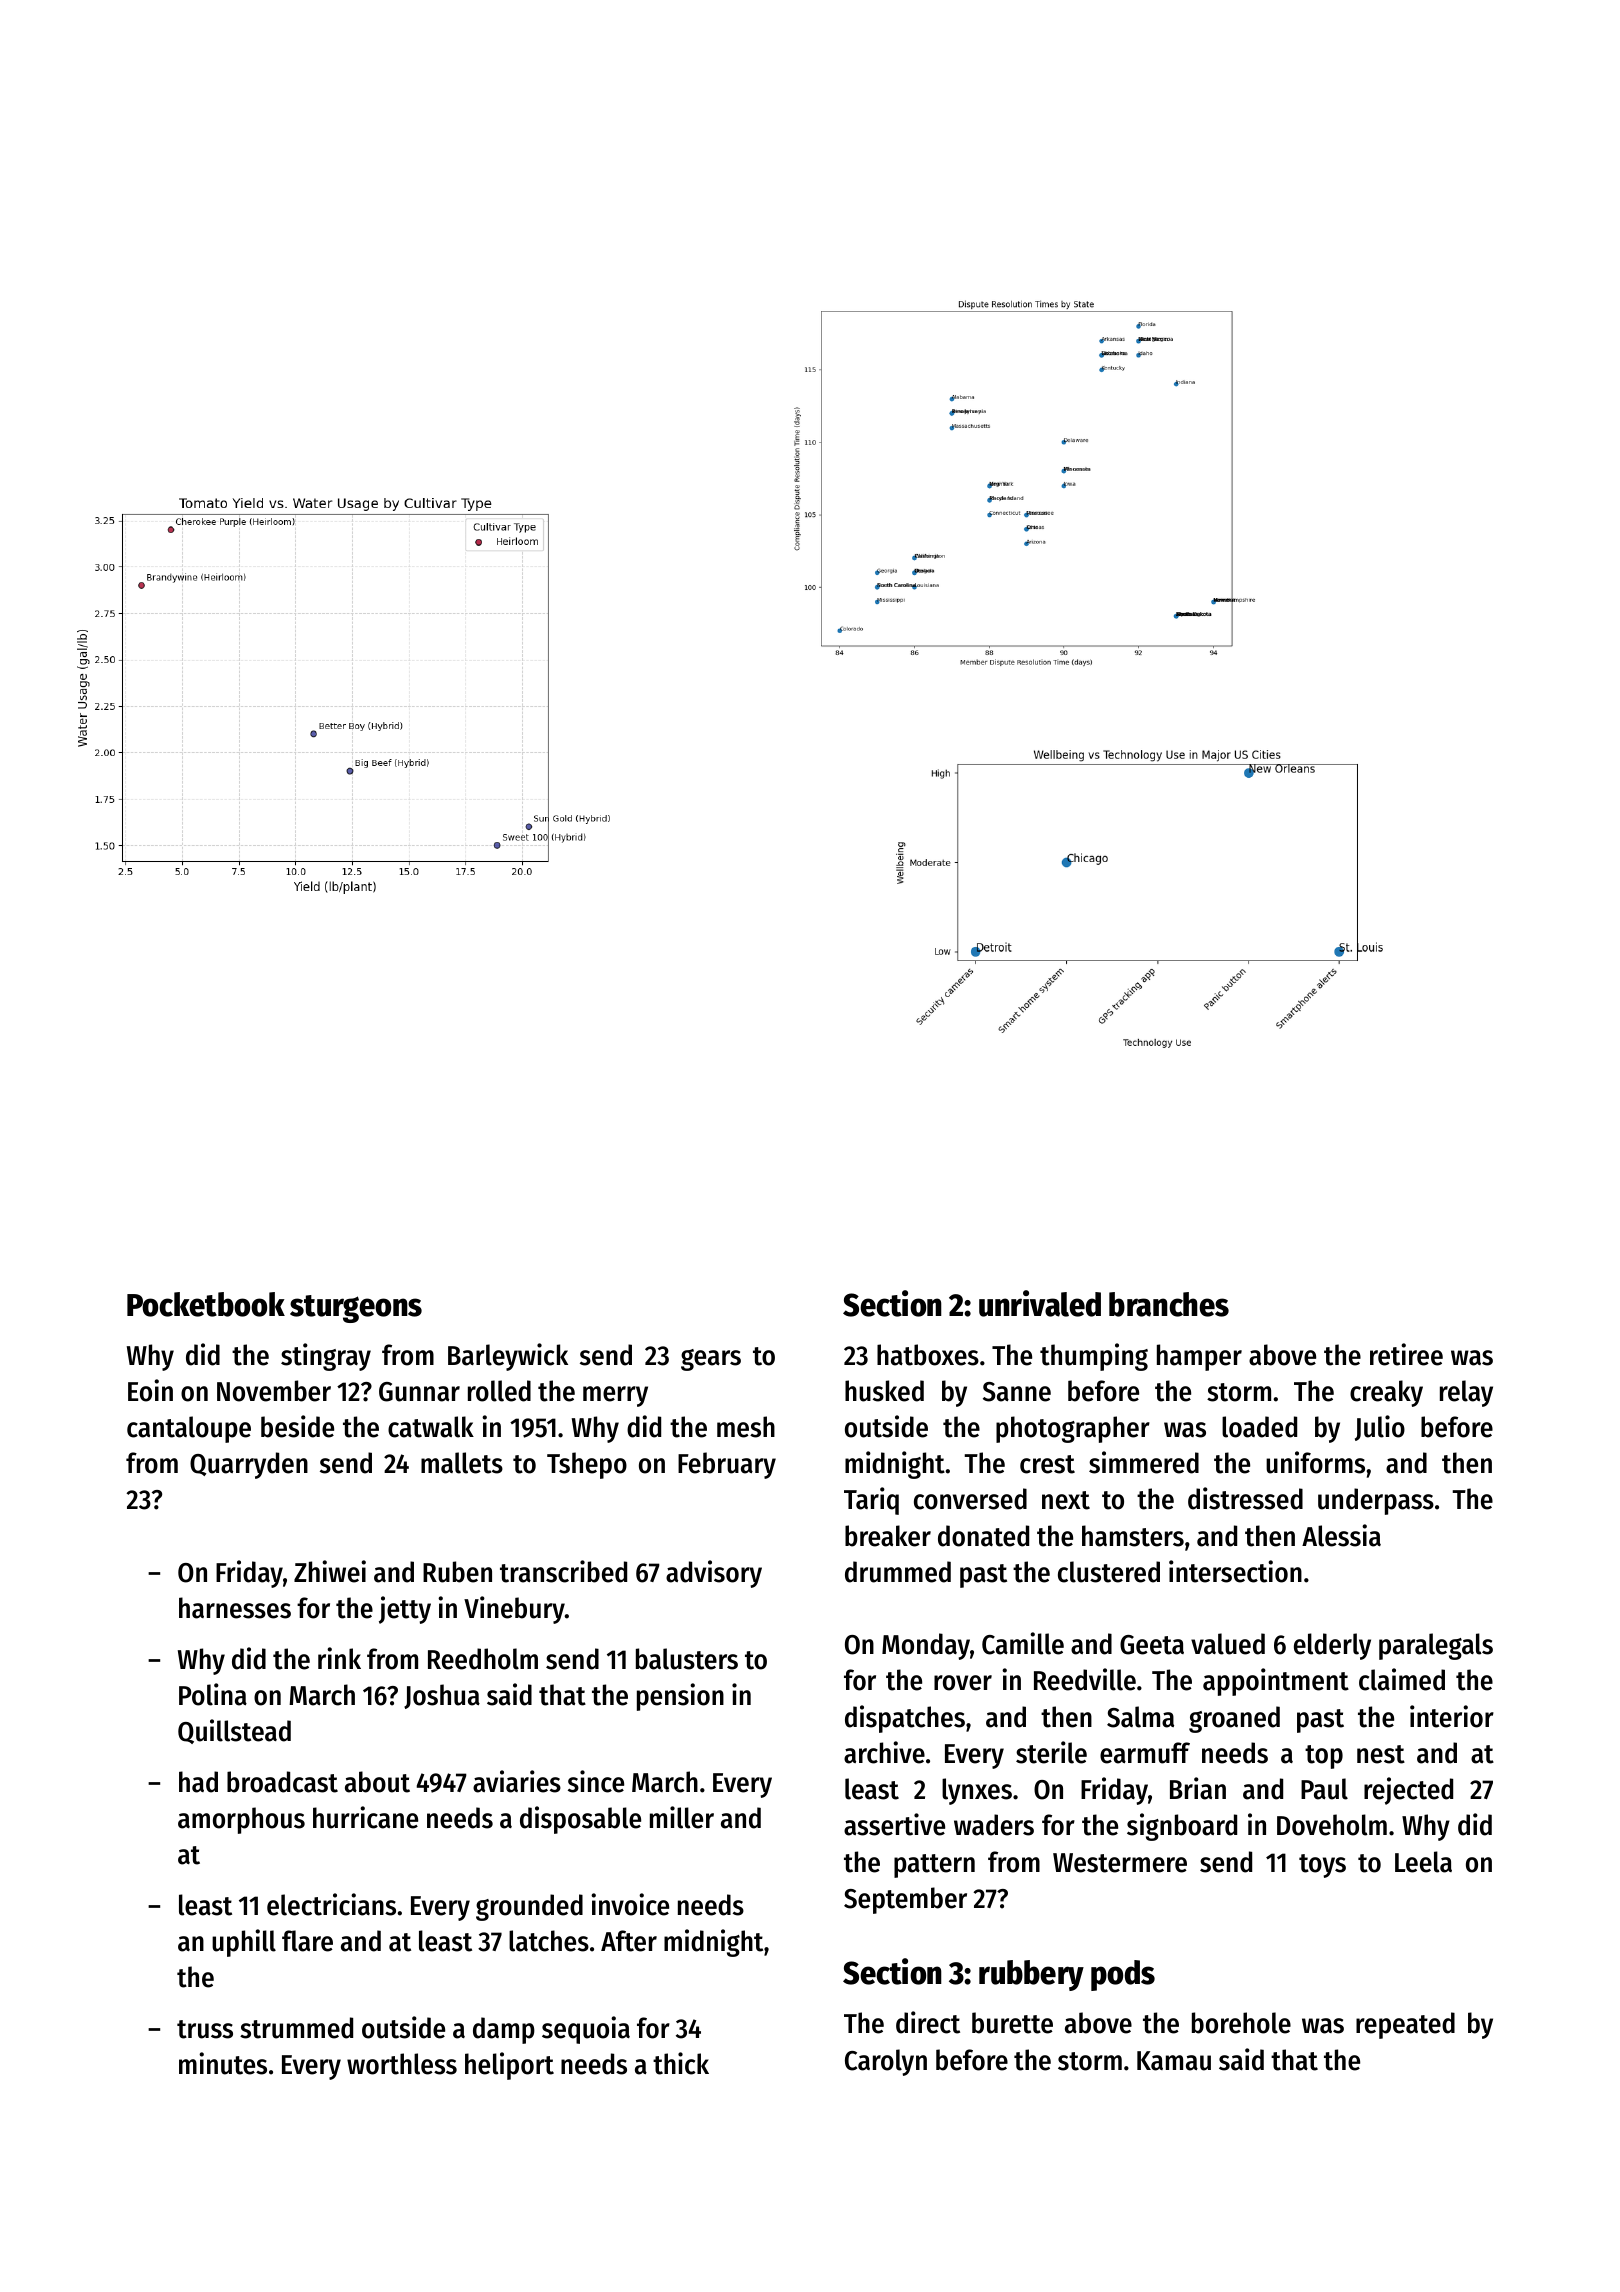  What do you see at coordinates (1245, 1498) in the screenshot?
I see `distressed` at bounding box center [1245, 1498].
